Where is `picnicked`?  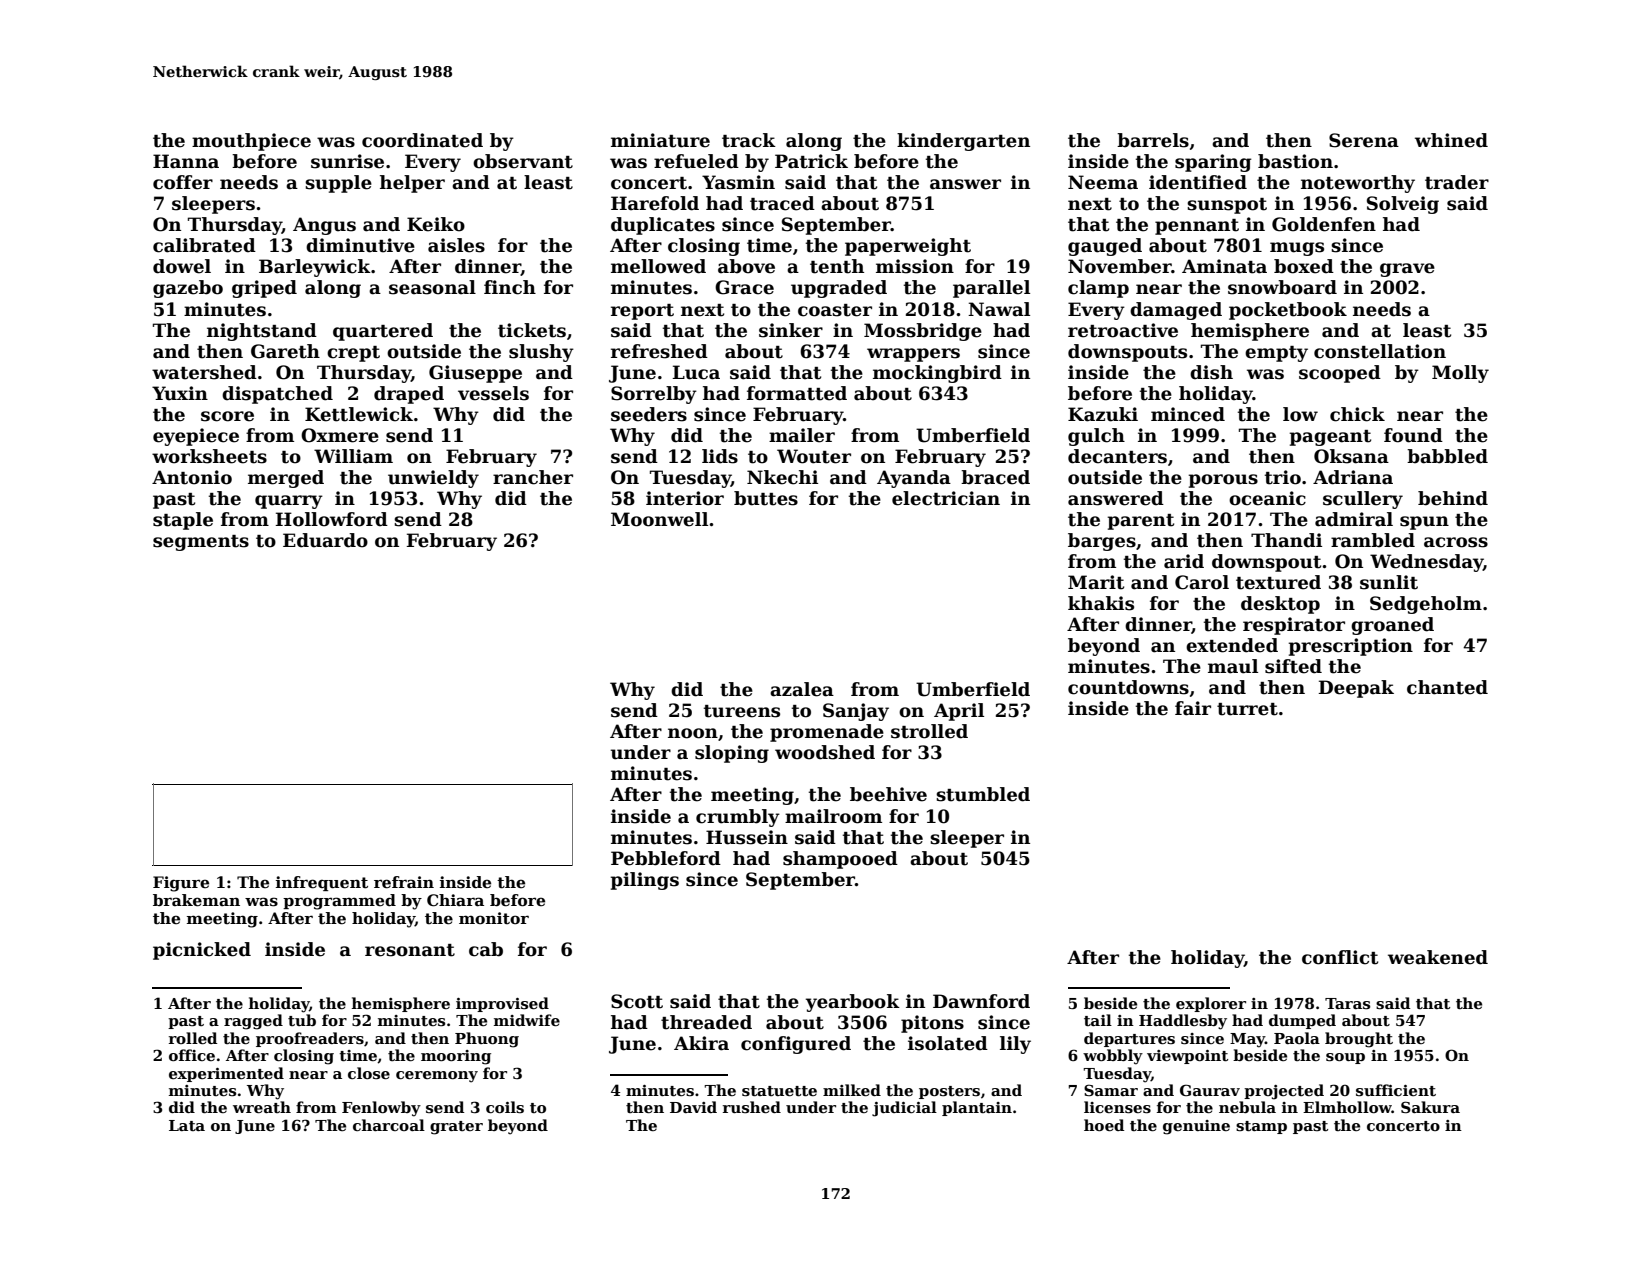
picnicked is located at coordinates (202, 951).
